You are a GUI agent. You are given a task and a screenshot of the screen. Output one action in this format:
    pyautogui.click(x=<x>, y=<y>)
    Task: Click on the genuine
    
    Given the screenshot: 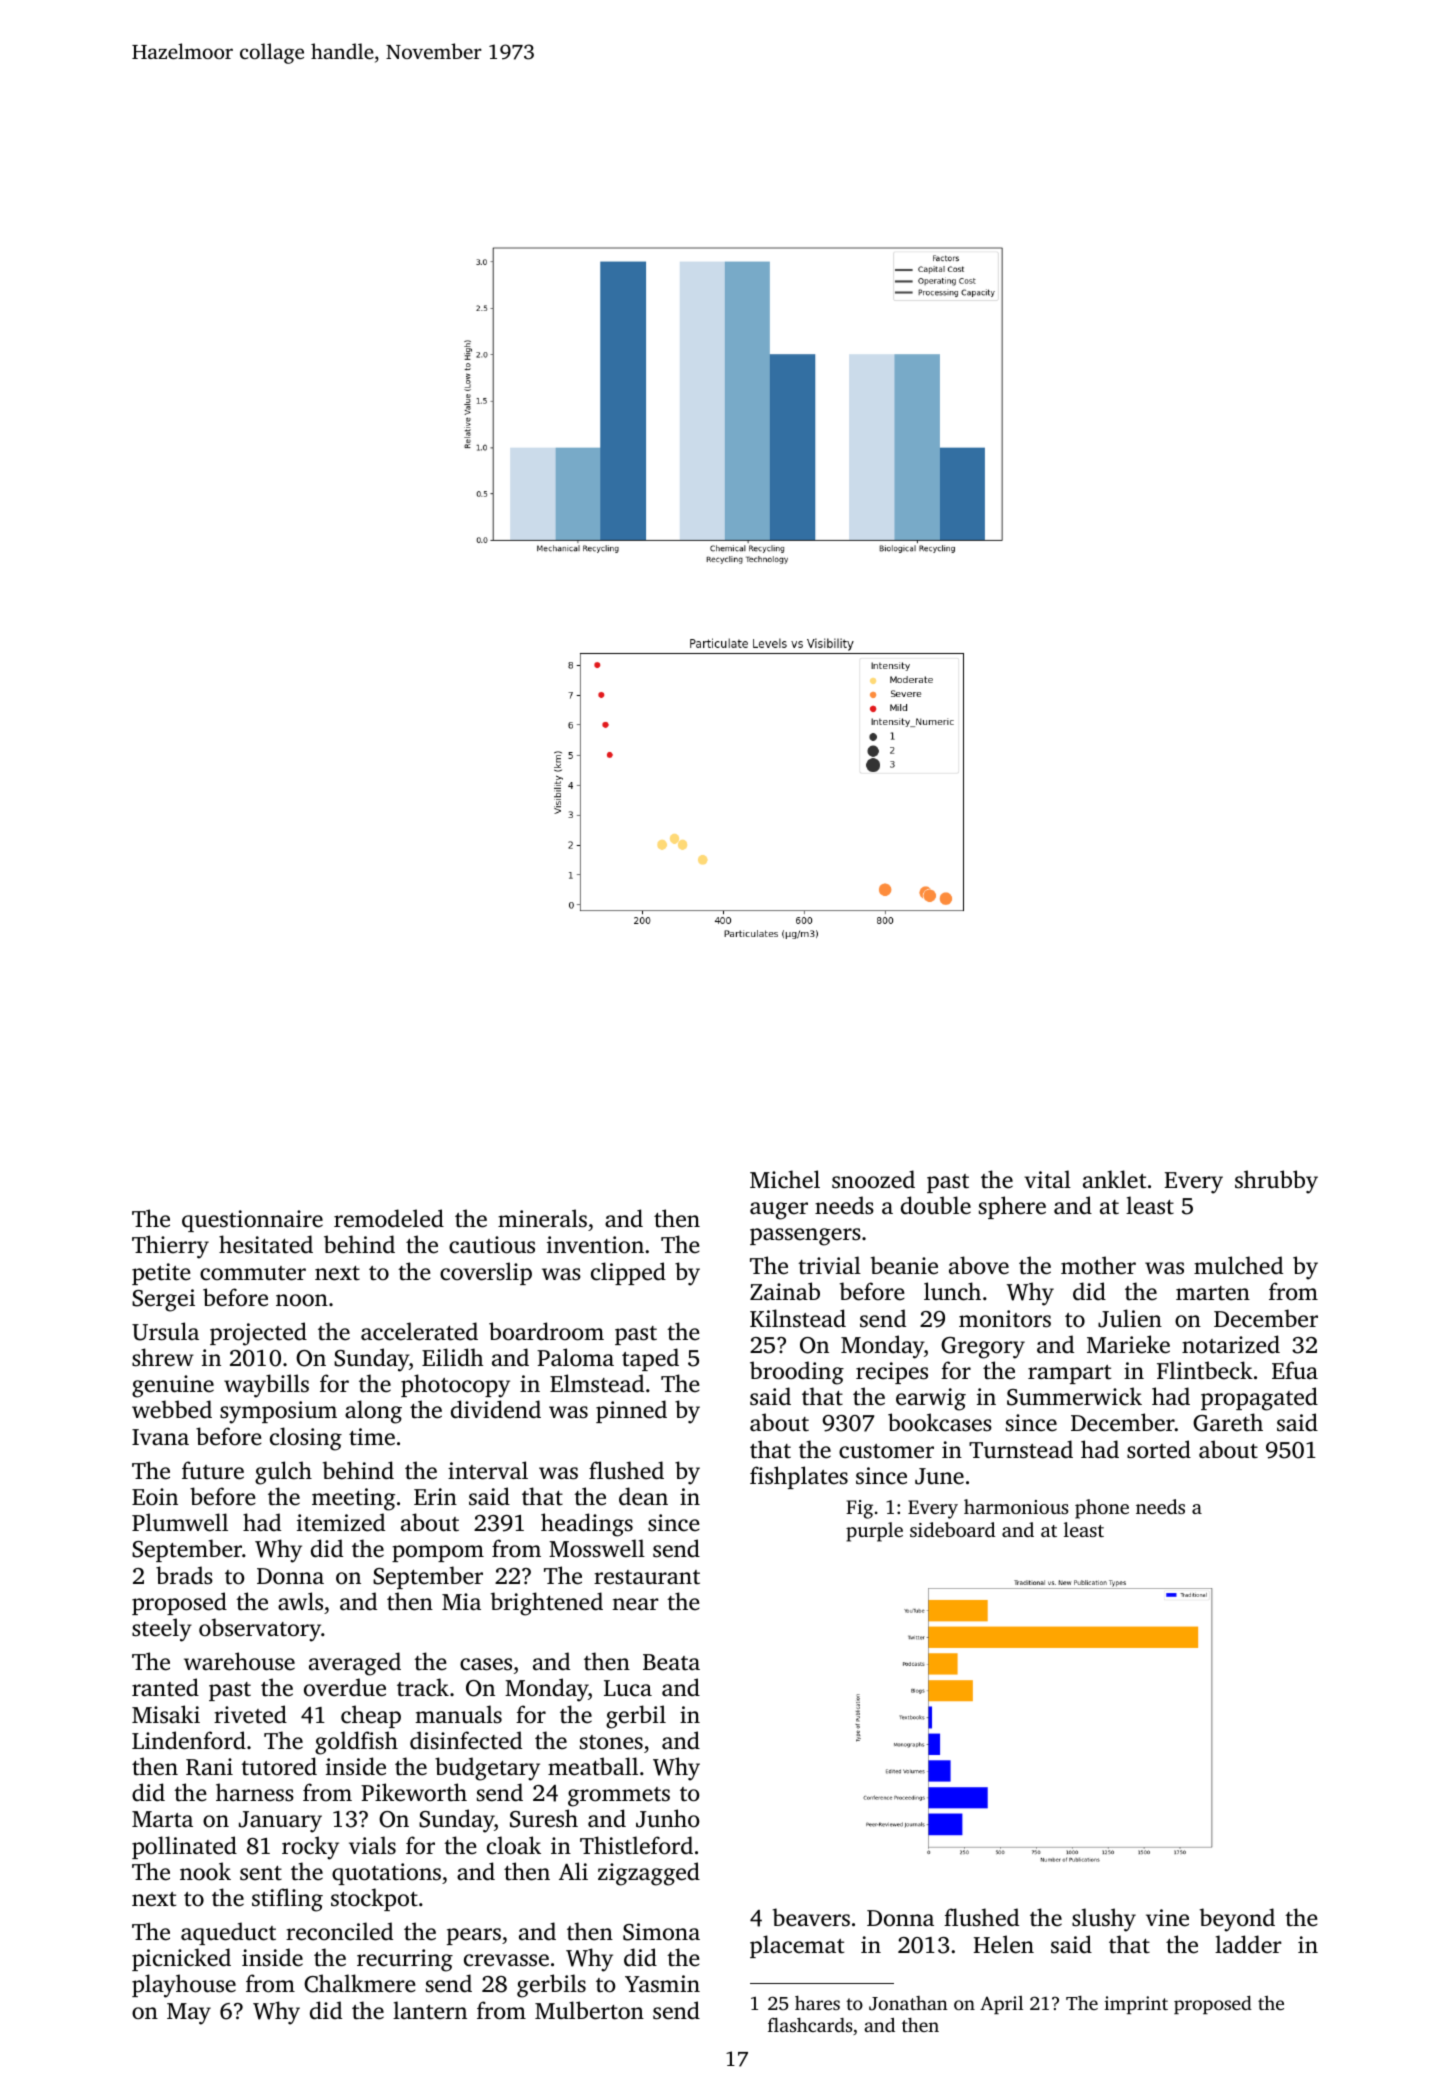 What is the action you would take?
    pyautogui.click(x=173, y=1386)
